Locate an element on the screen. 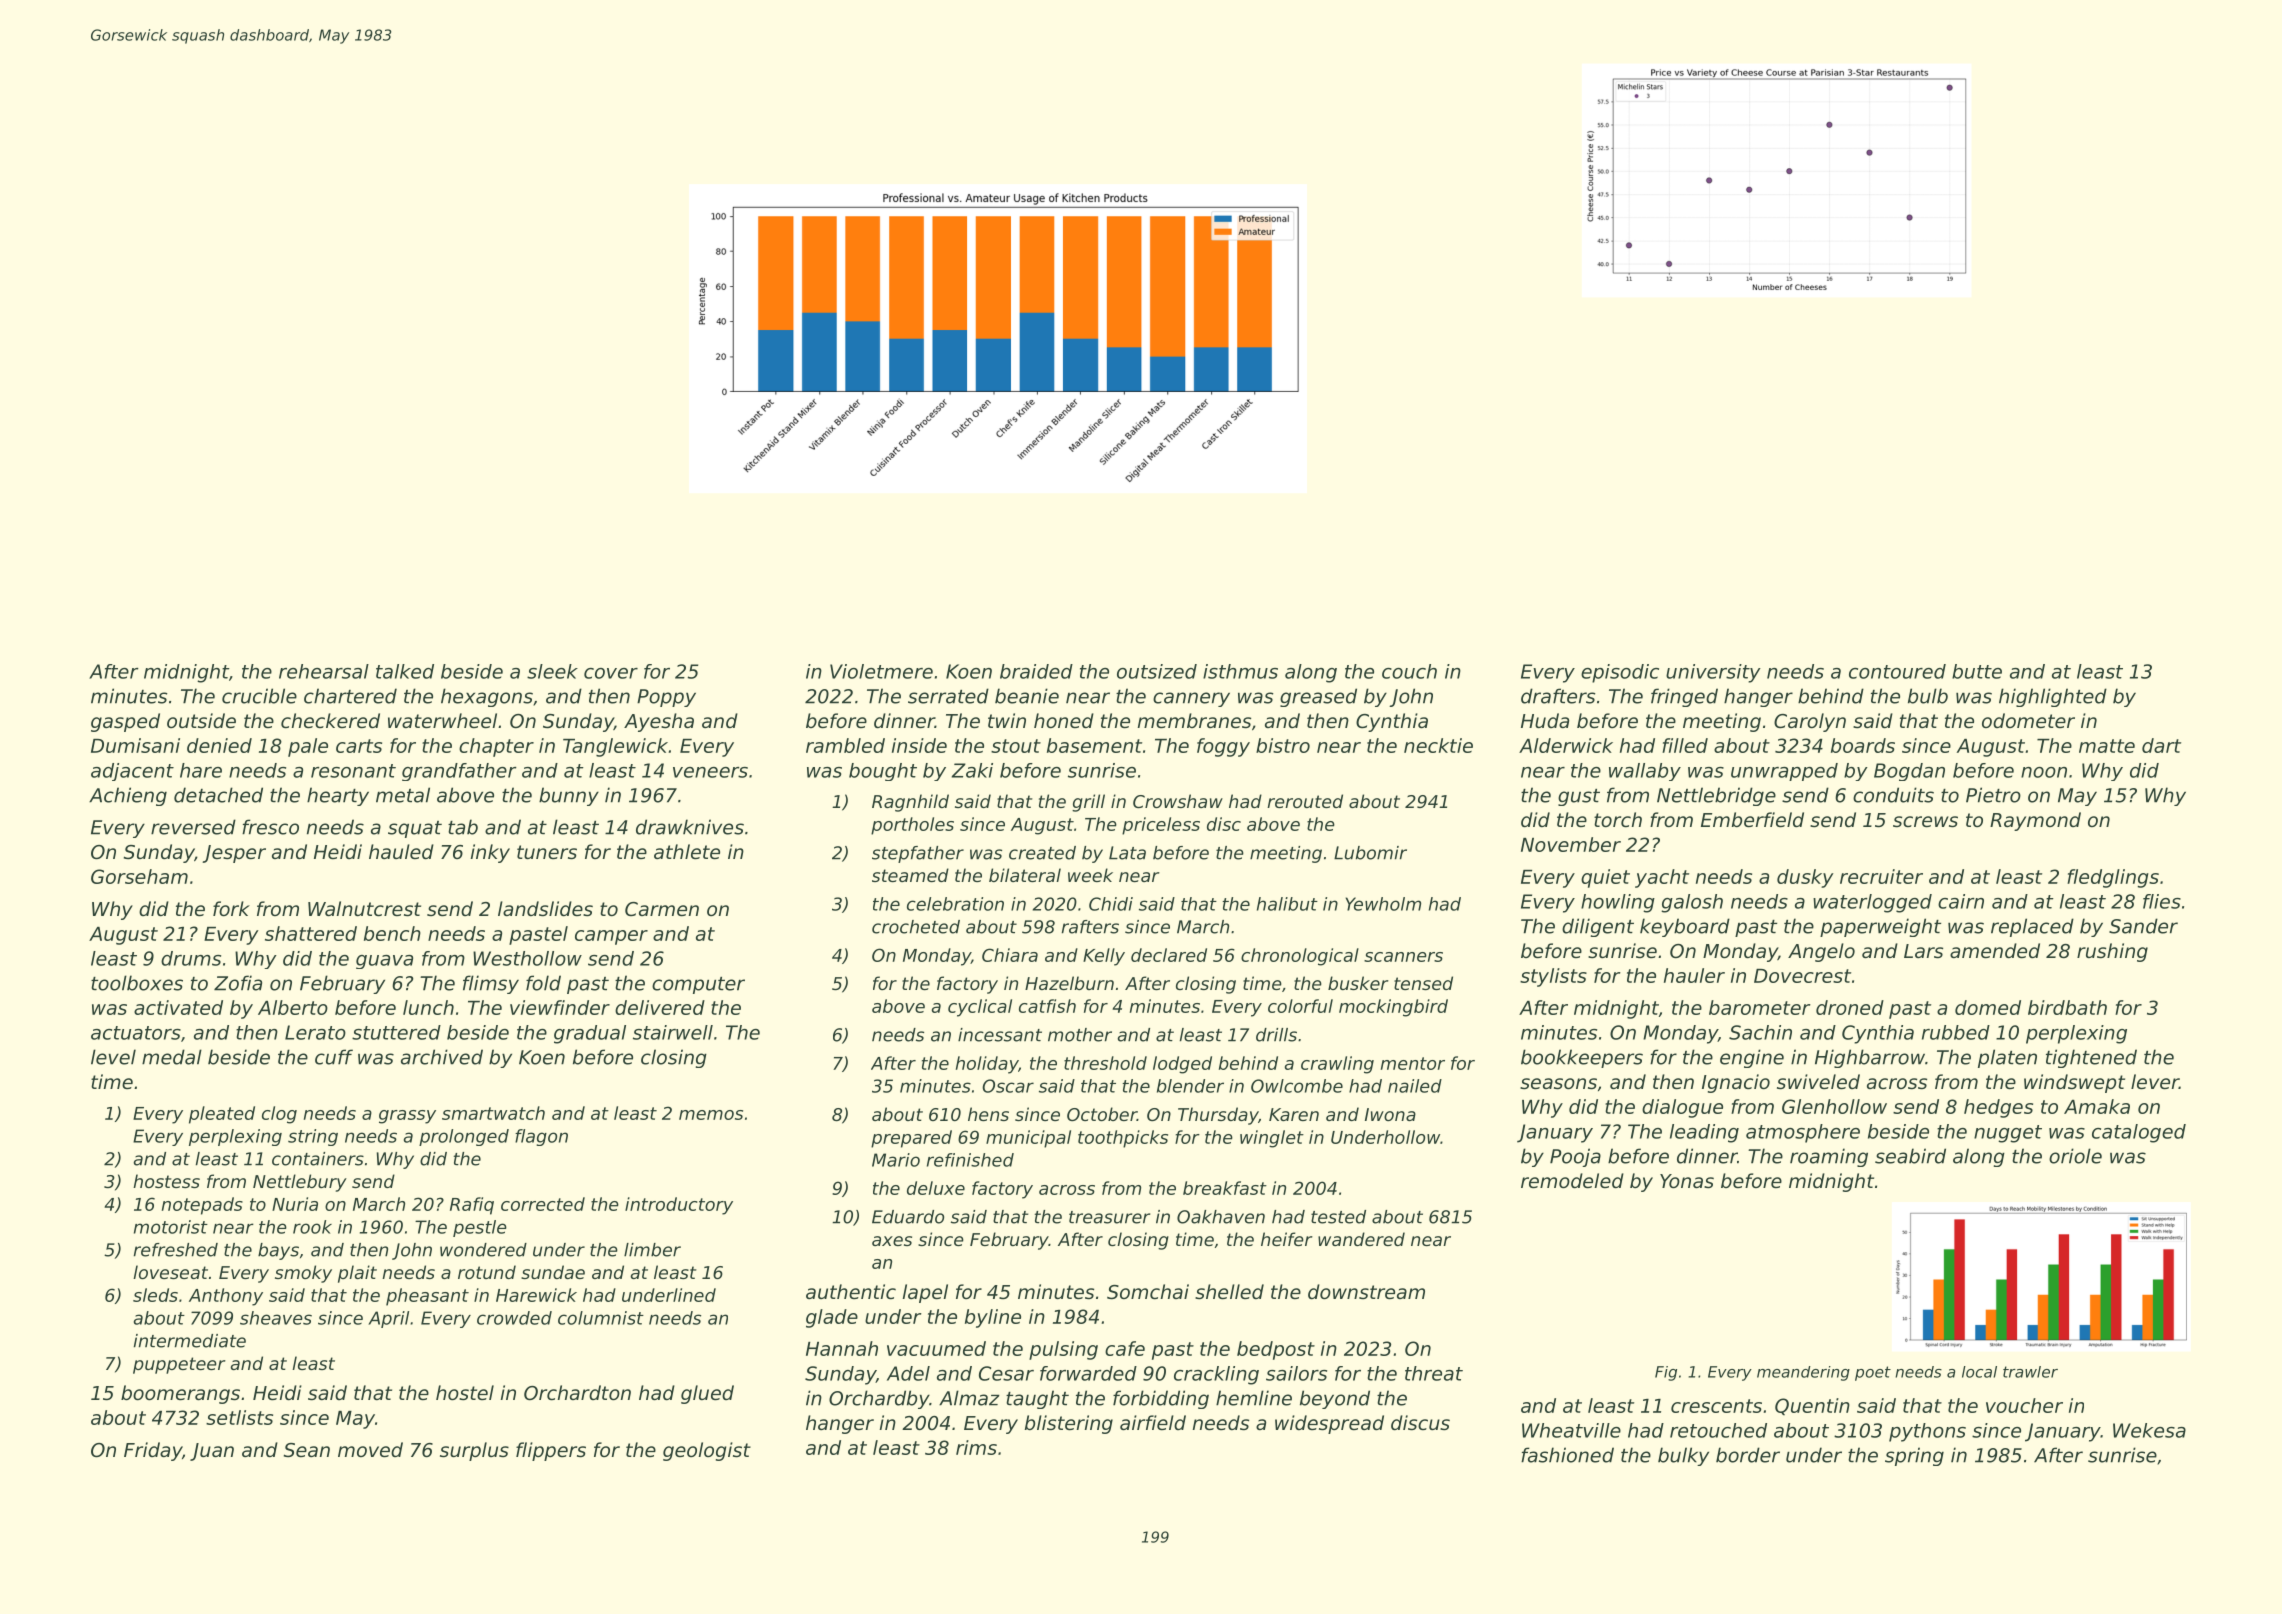 The height and width of the screenshot is (1614, 2282). Ragnhild is located at coordinates (910, 803).
